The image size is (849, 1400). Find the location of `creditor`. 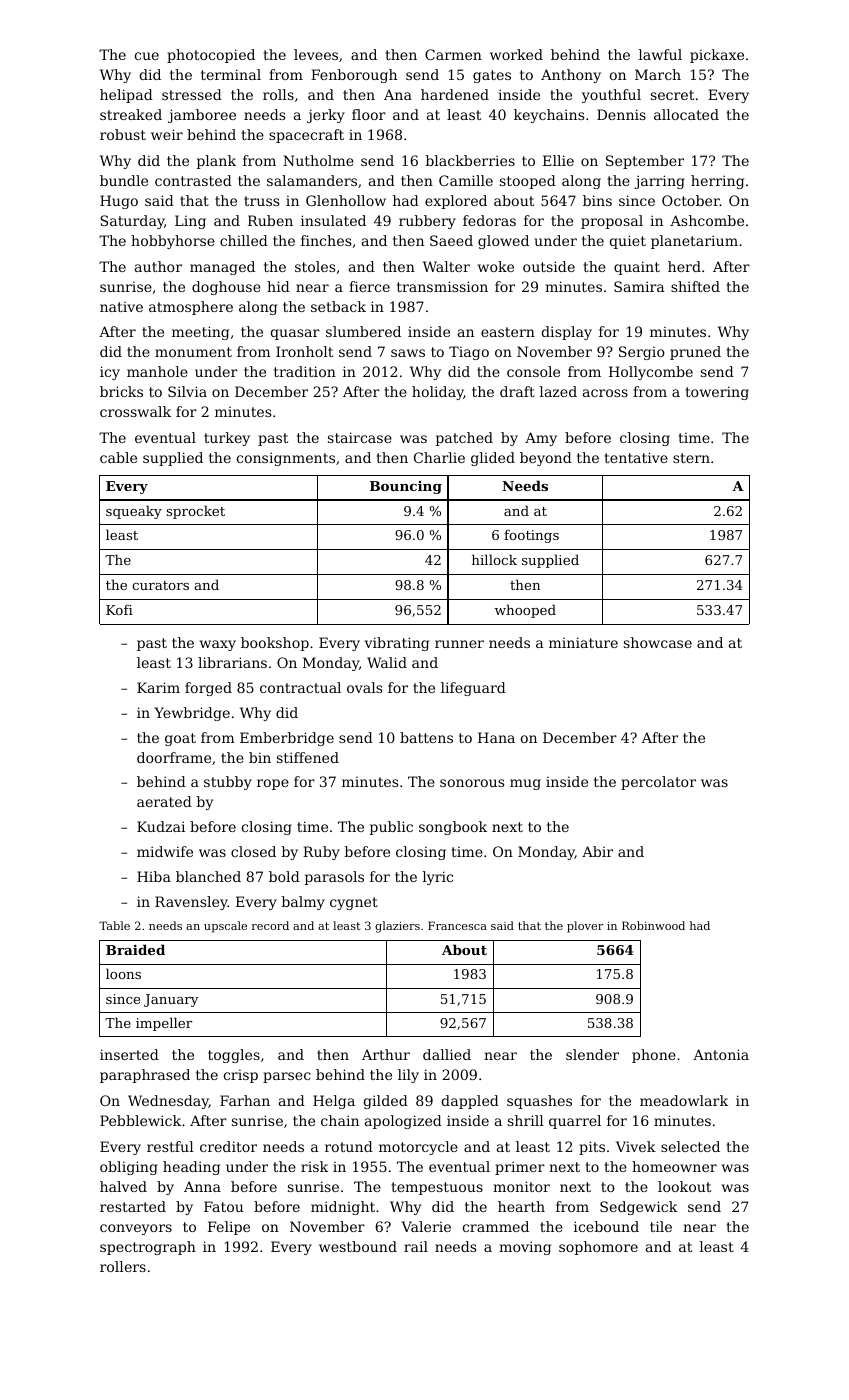

creditor is located at coordinates (228, 1146).
